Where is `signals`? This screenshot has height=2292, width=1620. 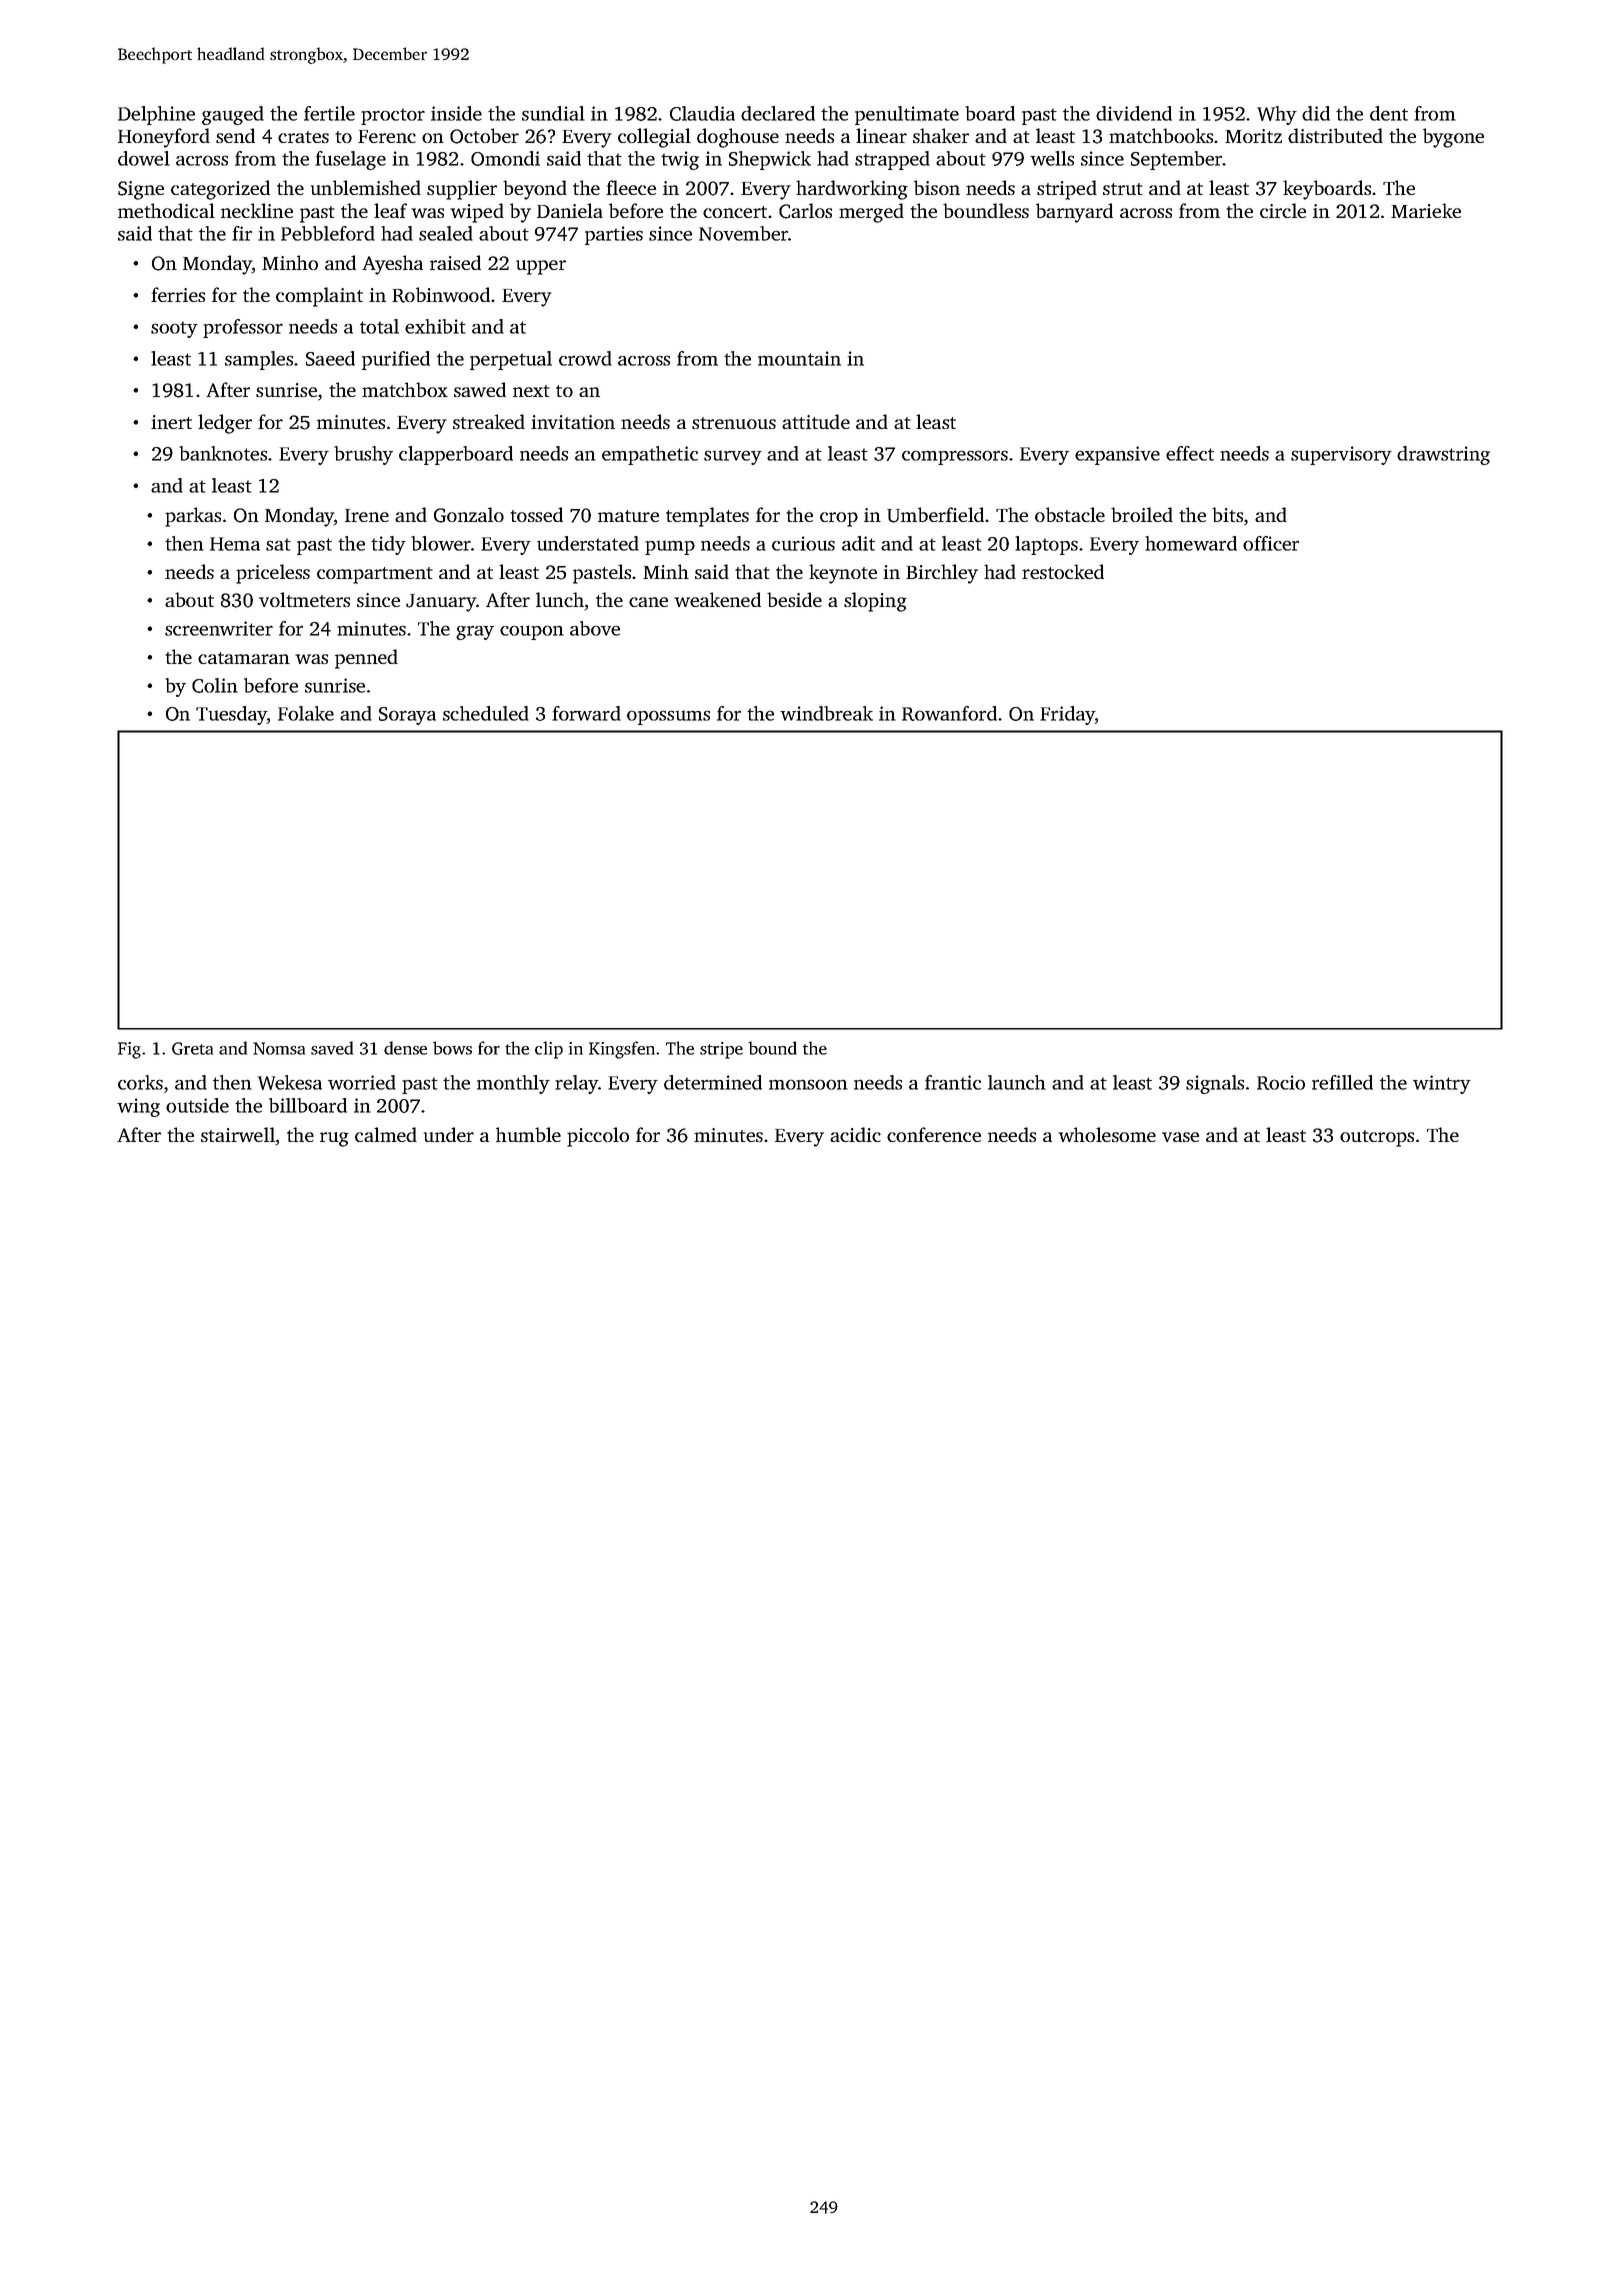 signals is located at coordinates (1215, 1084).
